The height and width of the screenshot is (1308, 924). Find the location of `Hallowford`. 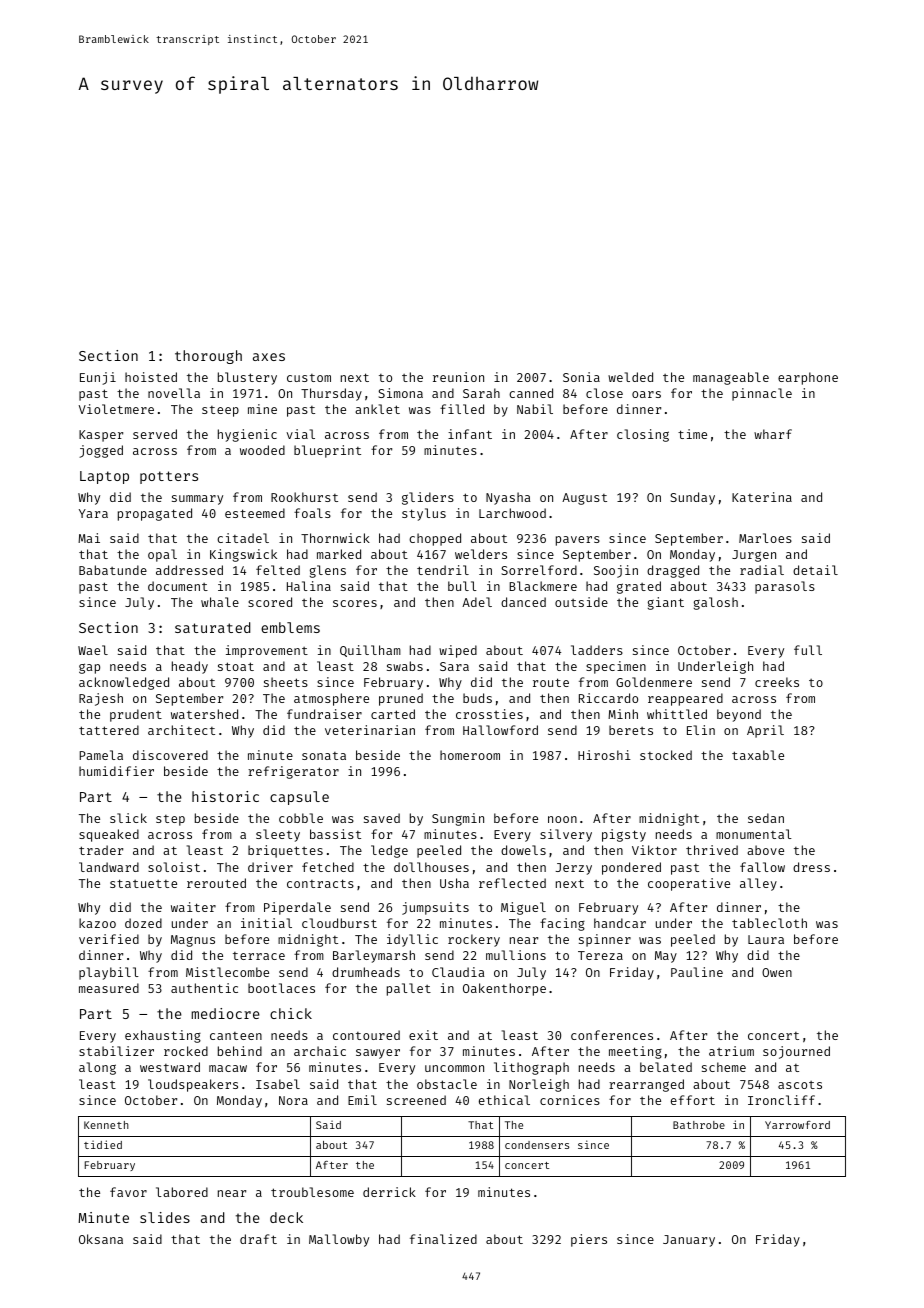

Hallowford is located at coordinates (500, 730).
